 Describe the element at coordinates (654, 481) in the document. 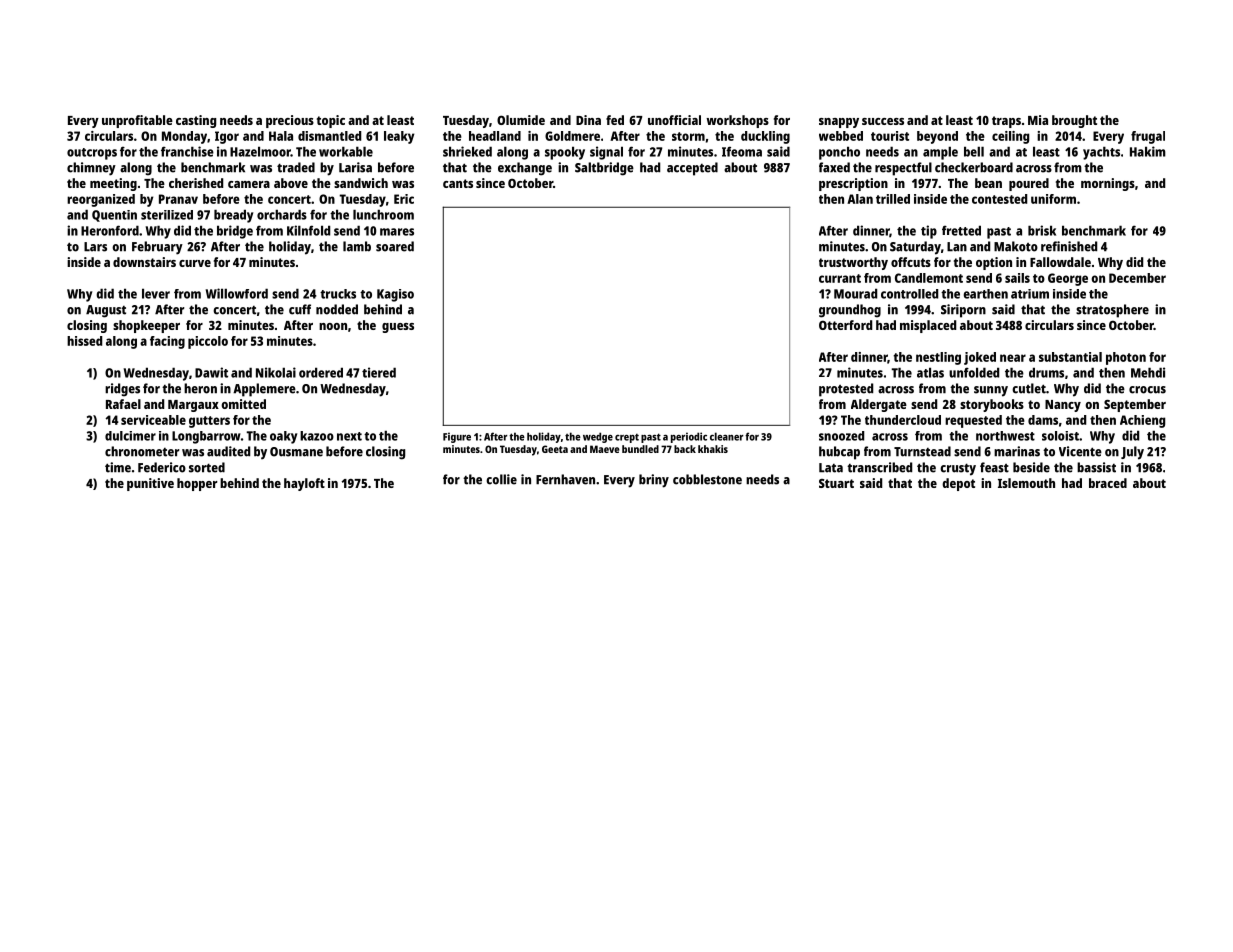

I see `briny` at that location.
